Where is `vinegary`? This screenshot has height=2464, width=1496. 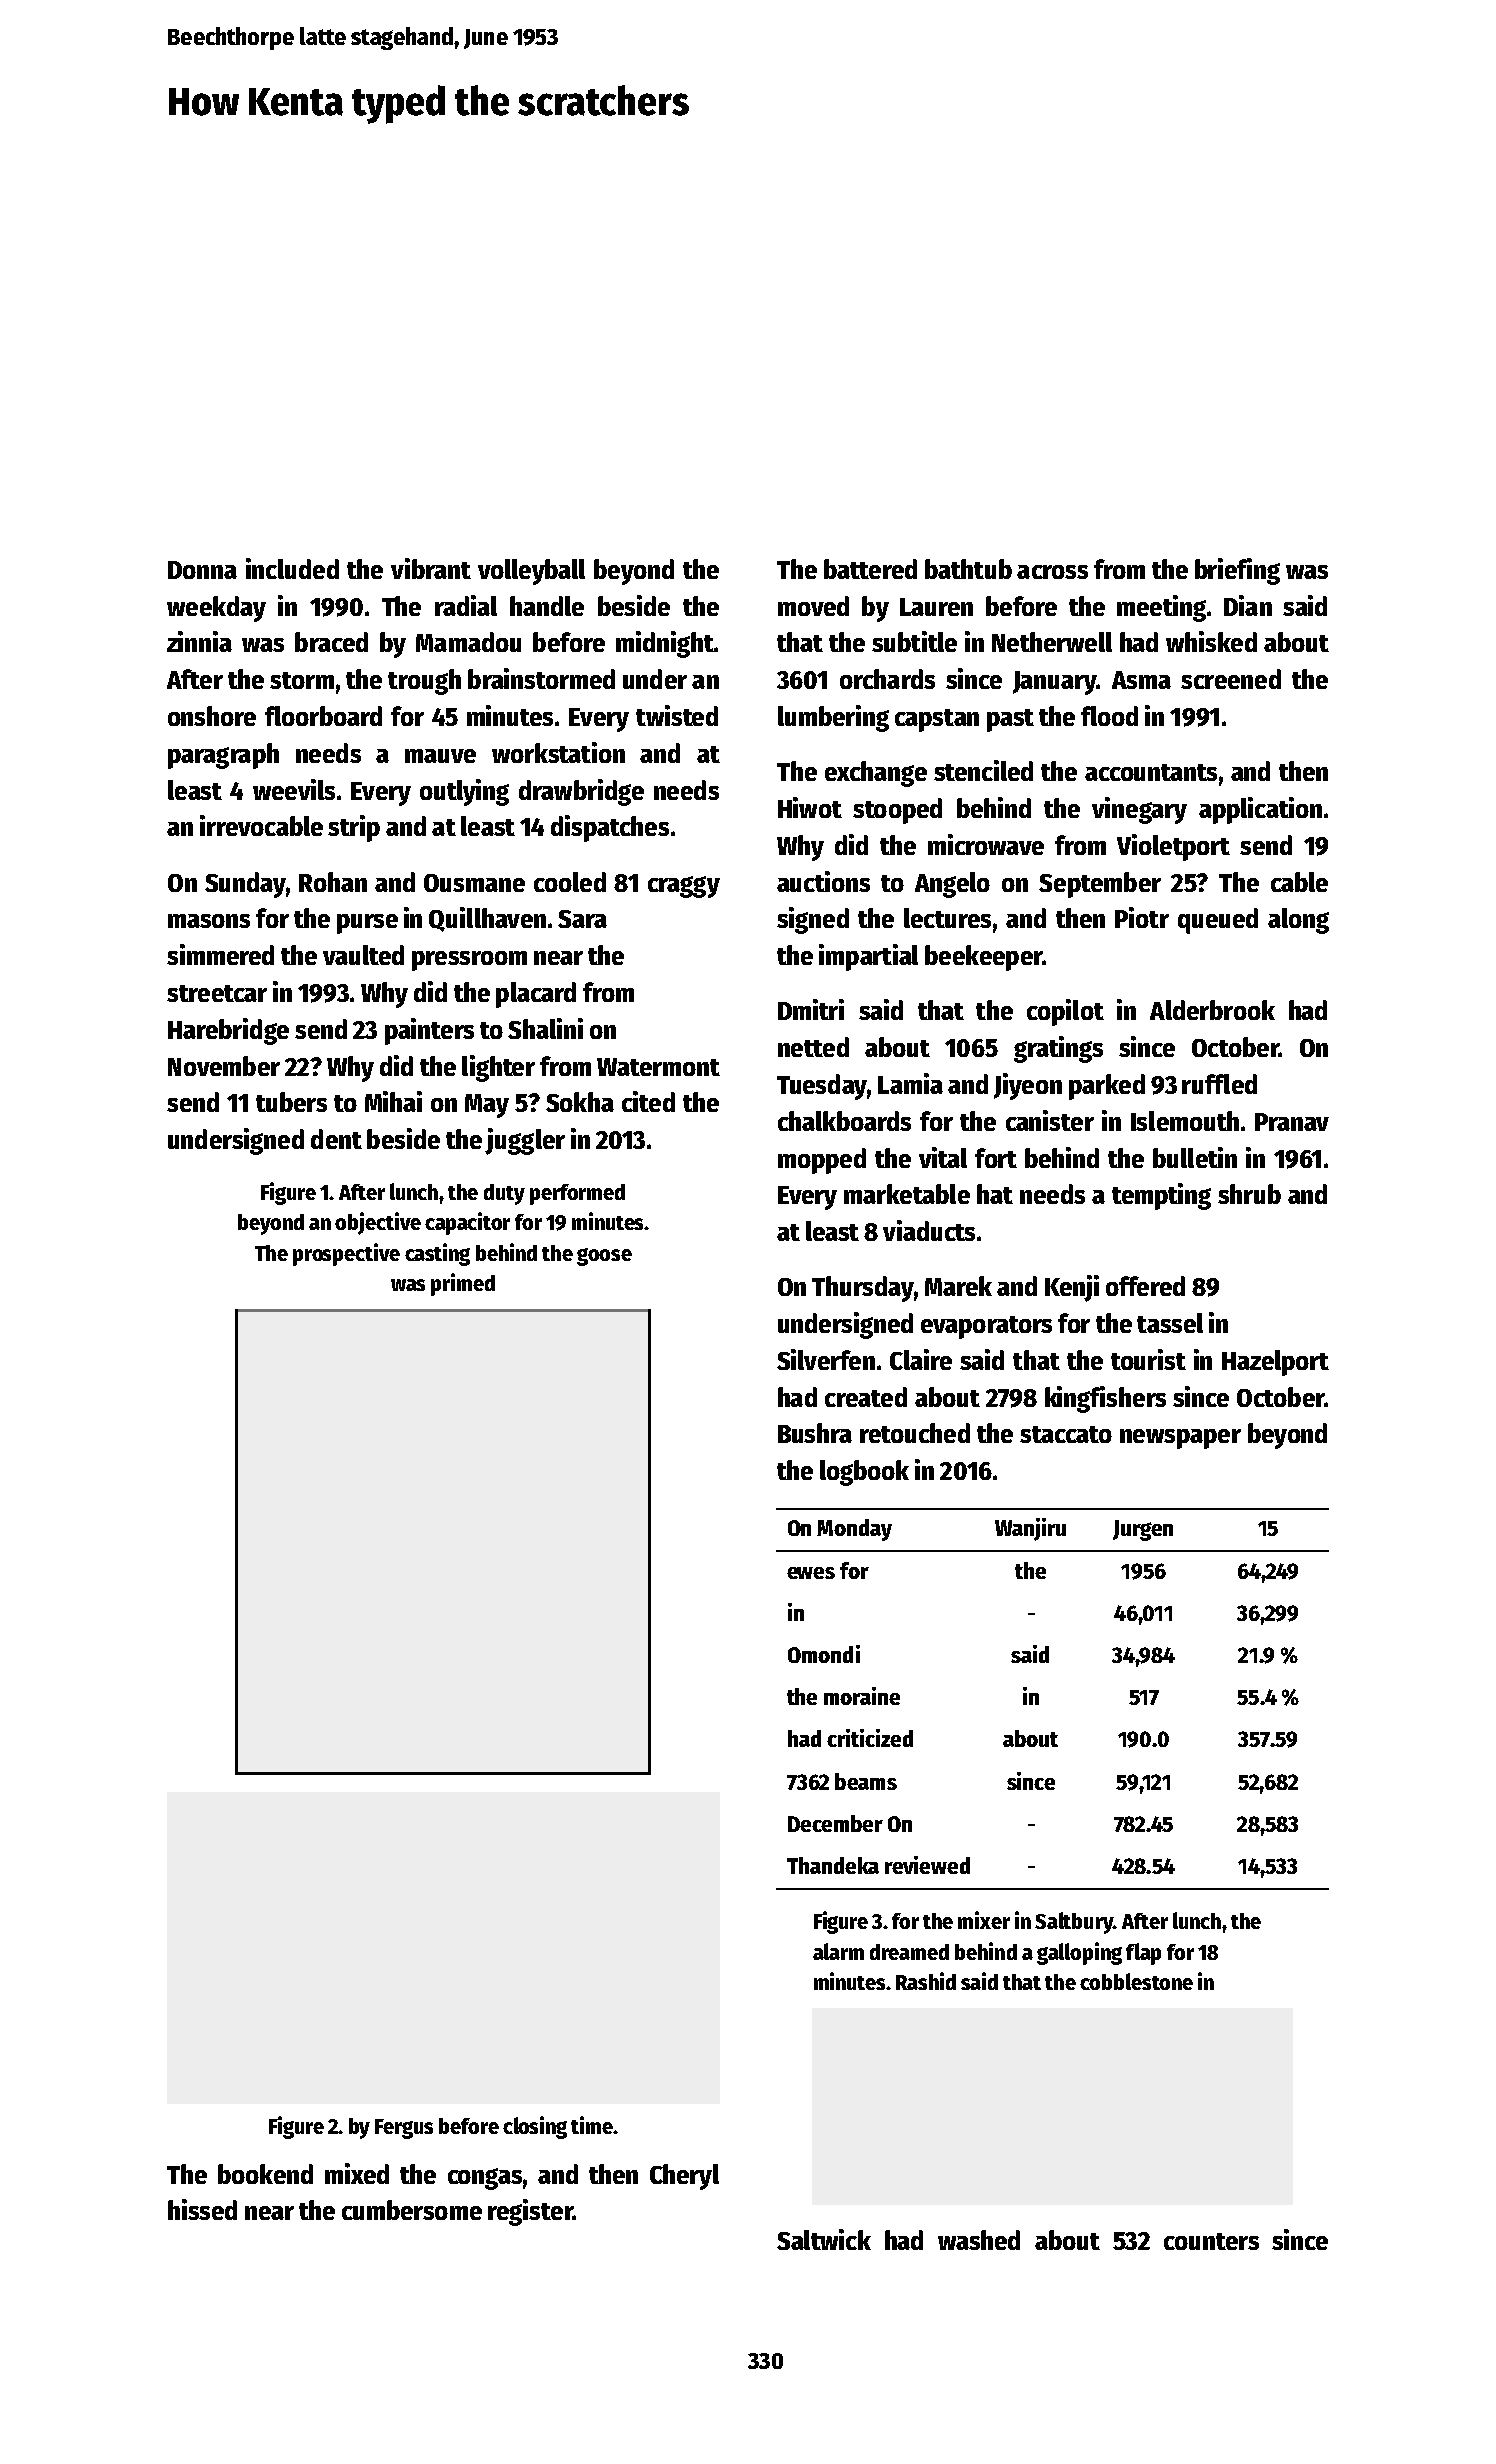 vinegary is located at coordinates (1139, 810).
